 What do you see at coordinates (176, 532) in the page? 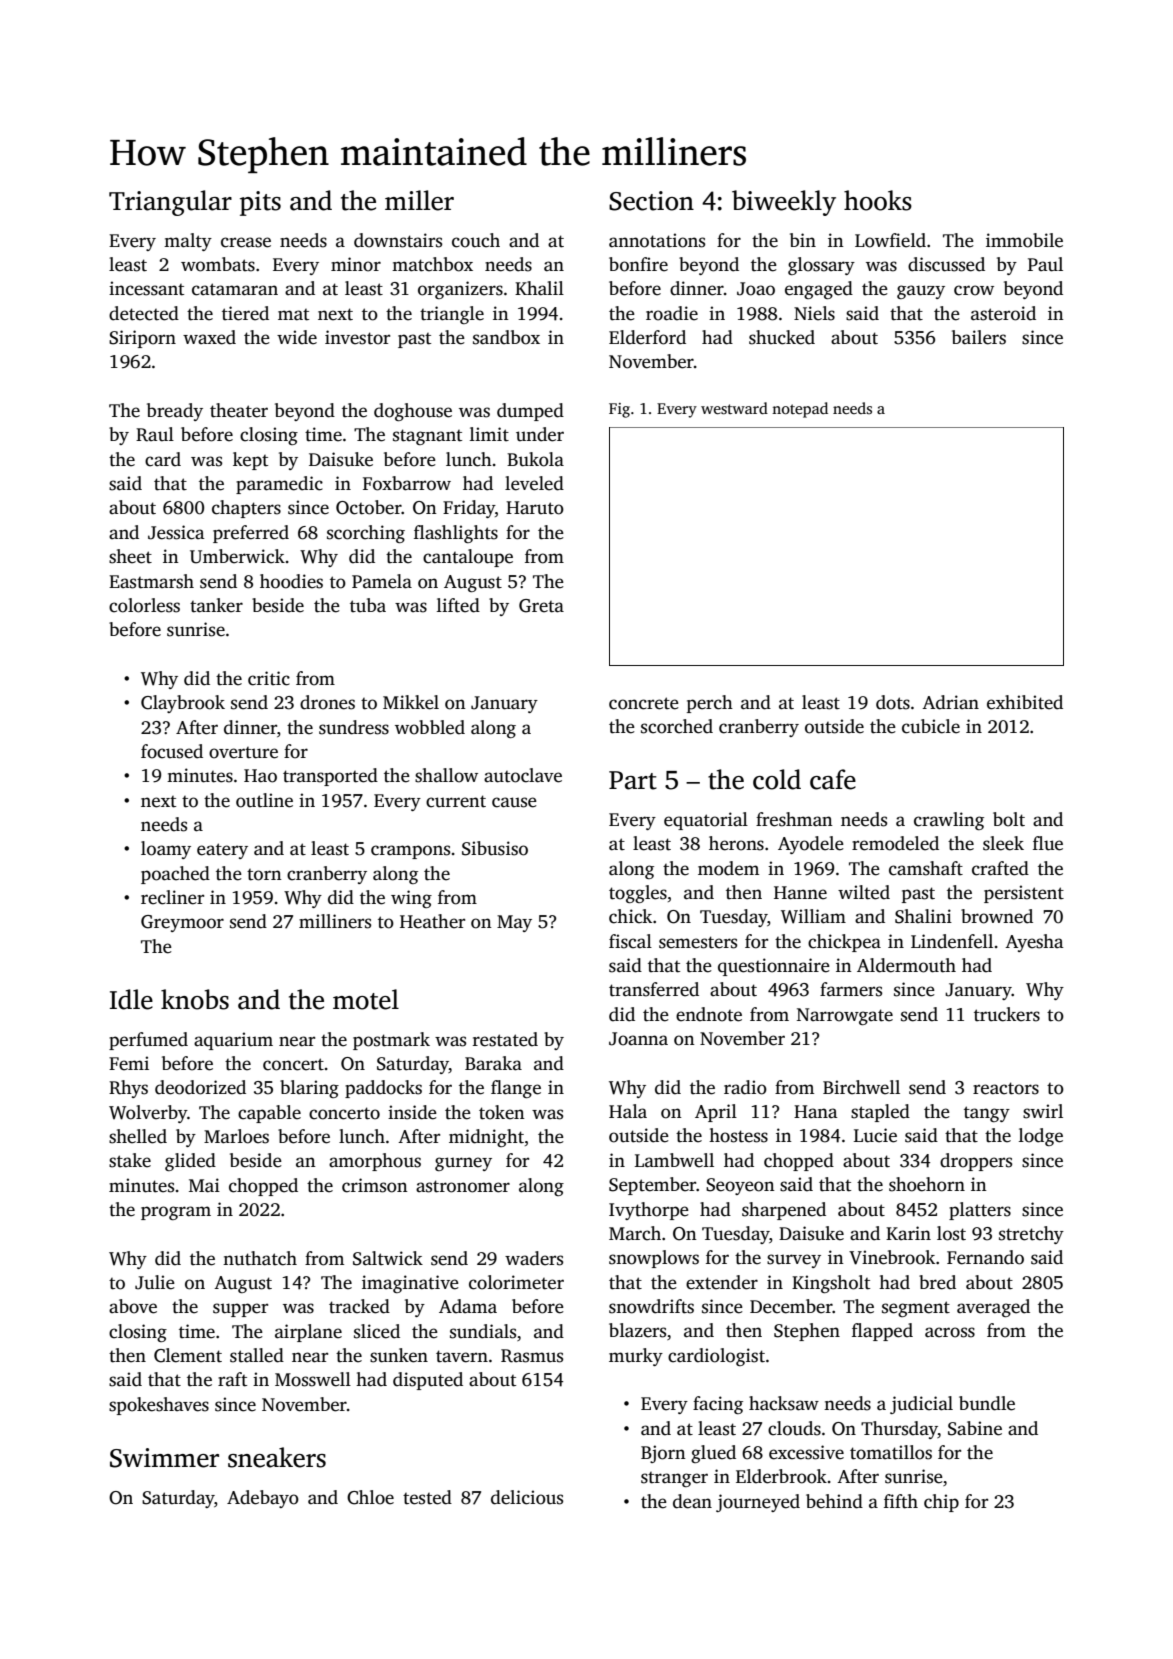
I see `Jessica` at bounding box center [176, 532].
